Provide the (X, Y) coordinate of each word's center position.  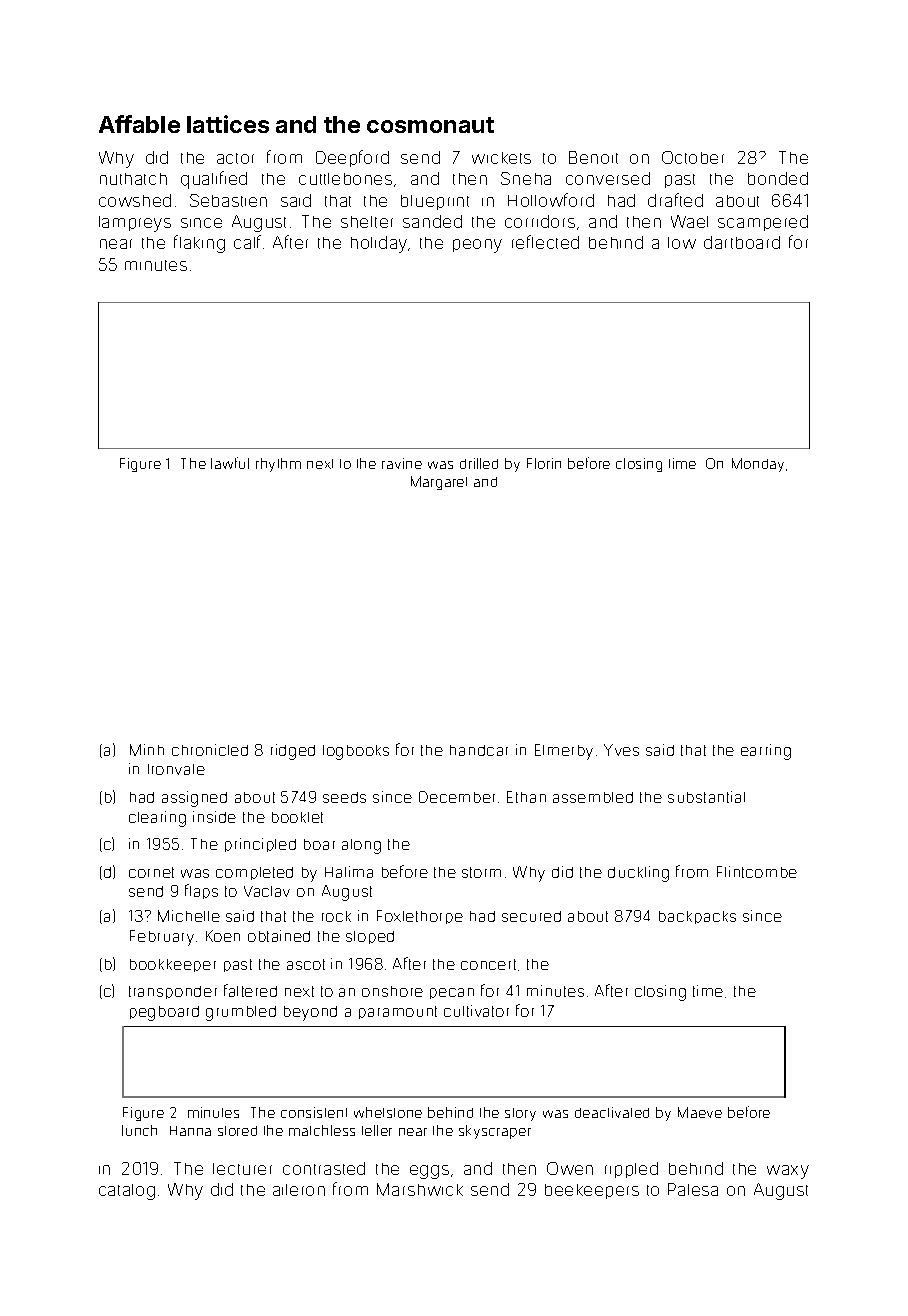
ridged (293, 752)
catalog (127, 1192)
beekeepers (592, 1191)
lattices (228, 124)
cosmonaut (430, 125)
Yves (621, 750)
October (693, 157)
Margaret (439, 483)
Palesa (693, 1189)
